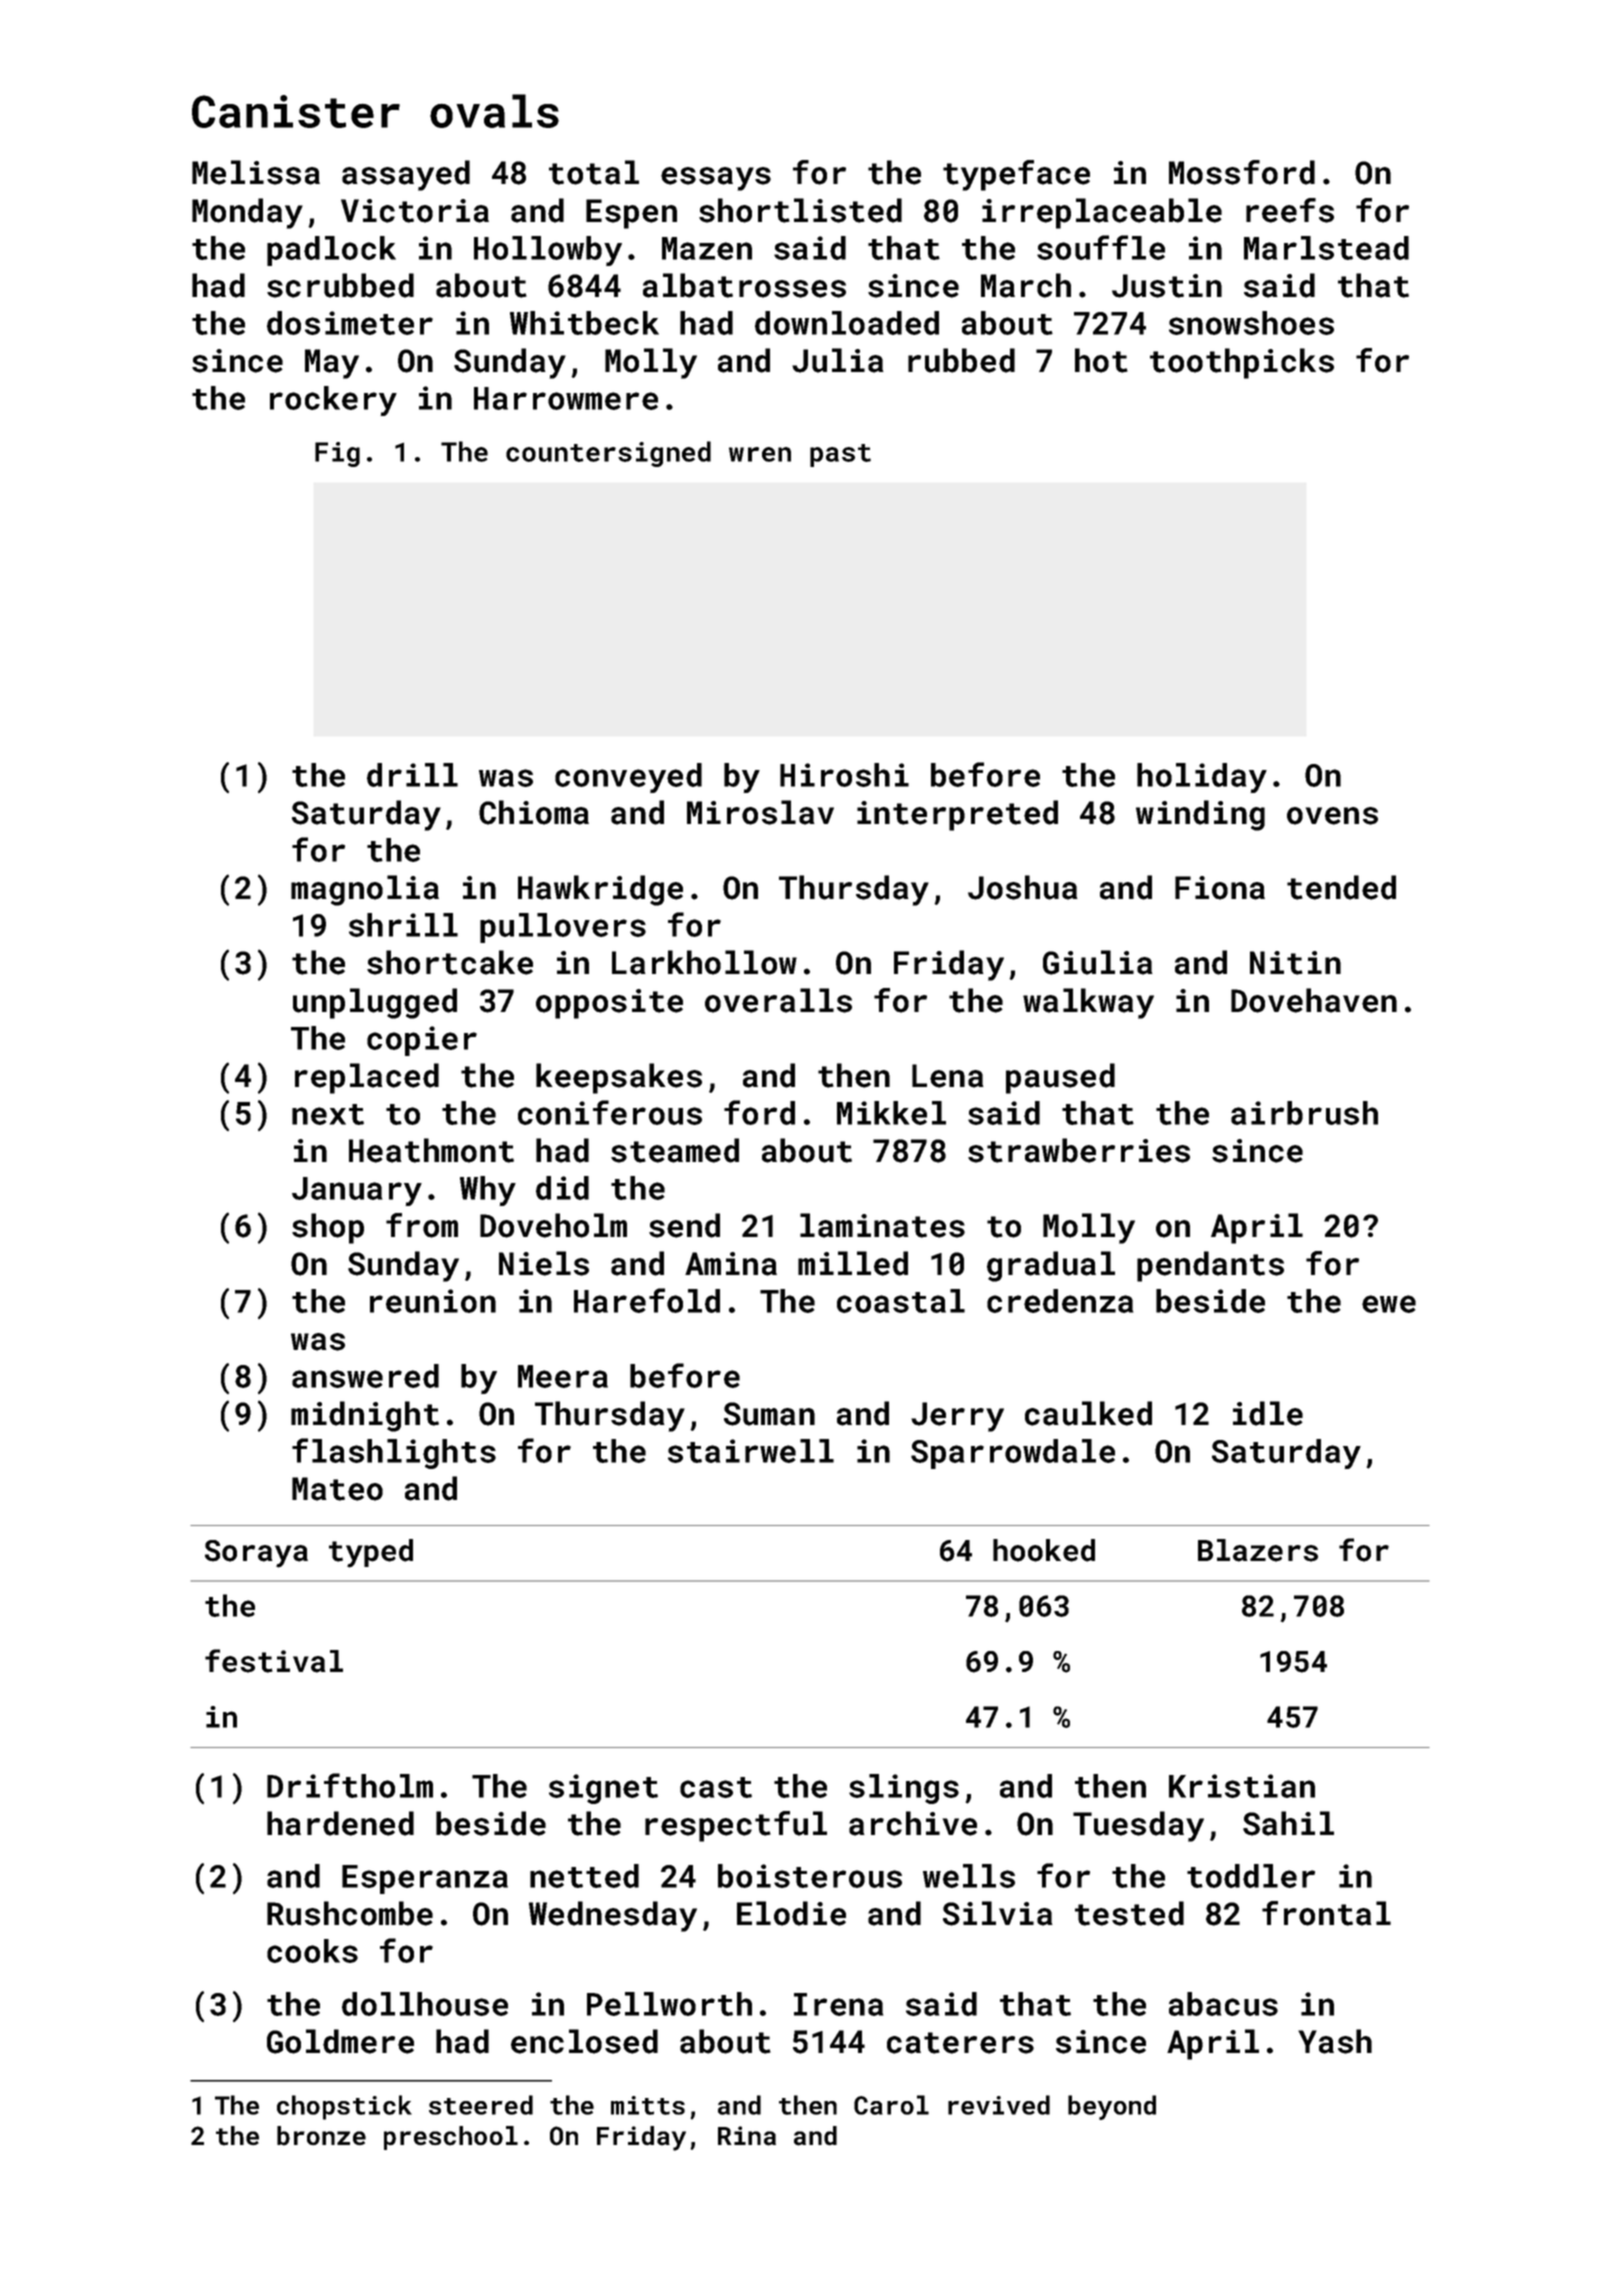 The width and height of the document is (1620, 2292). What do you see at coordinates (296, 111) in the document?
I see `Canister` at bounding box center [296, 111].
